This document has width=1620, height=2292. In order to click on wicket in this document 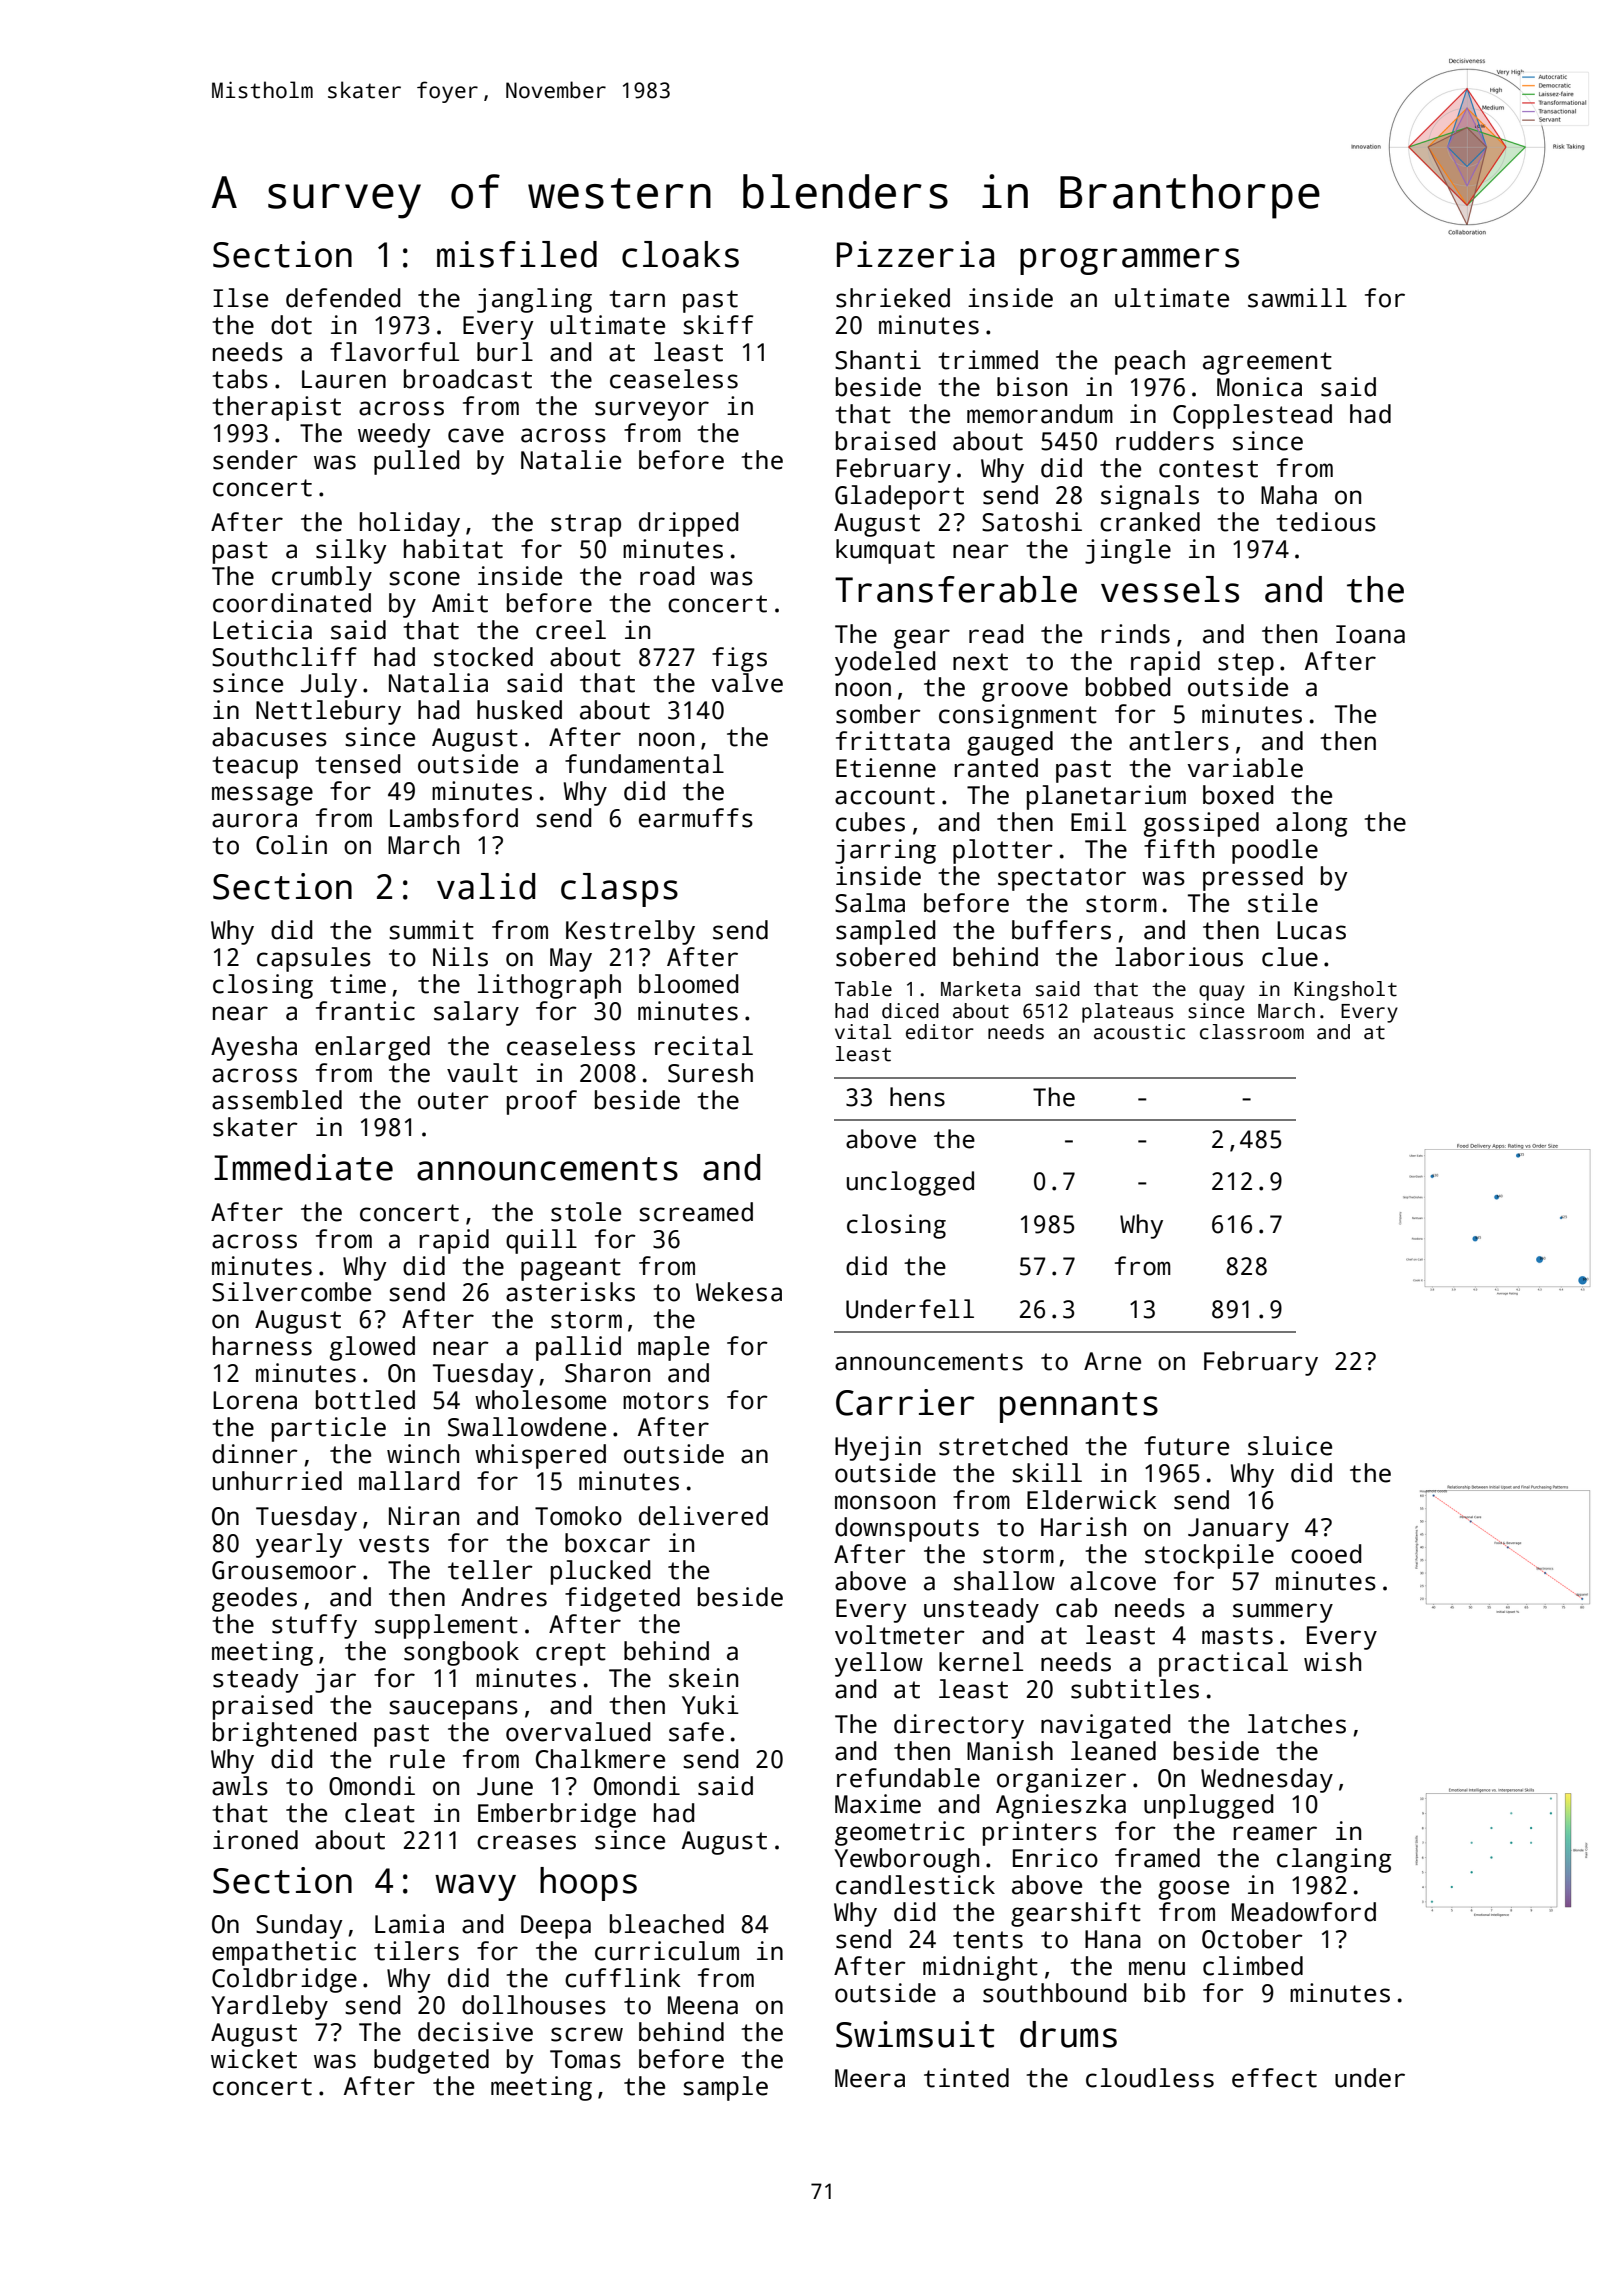, I will do `click(254, 2059)`.
